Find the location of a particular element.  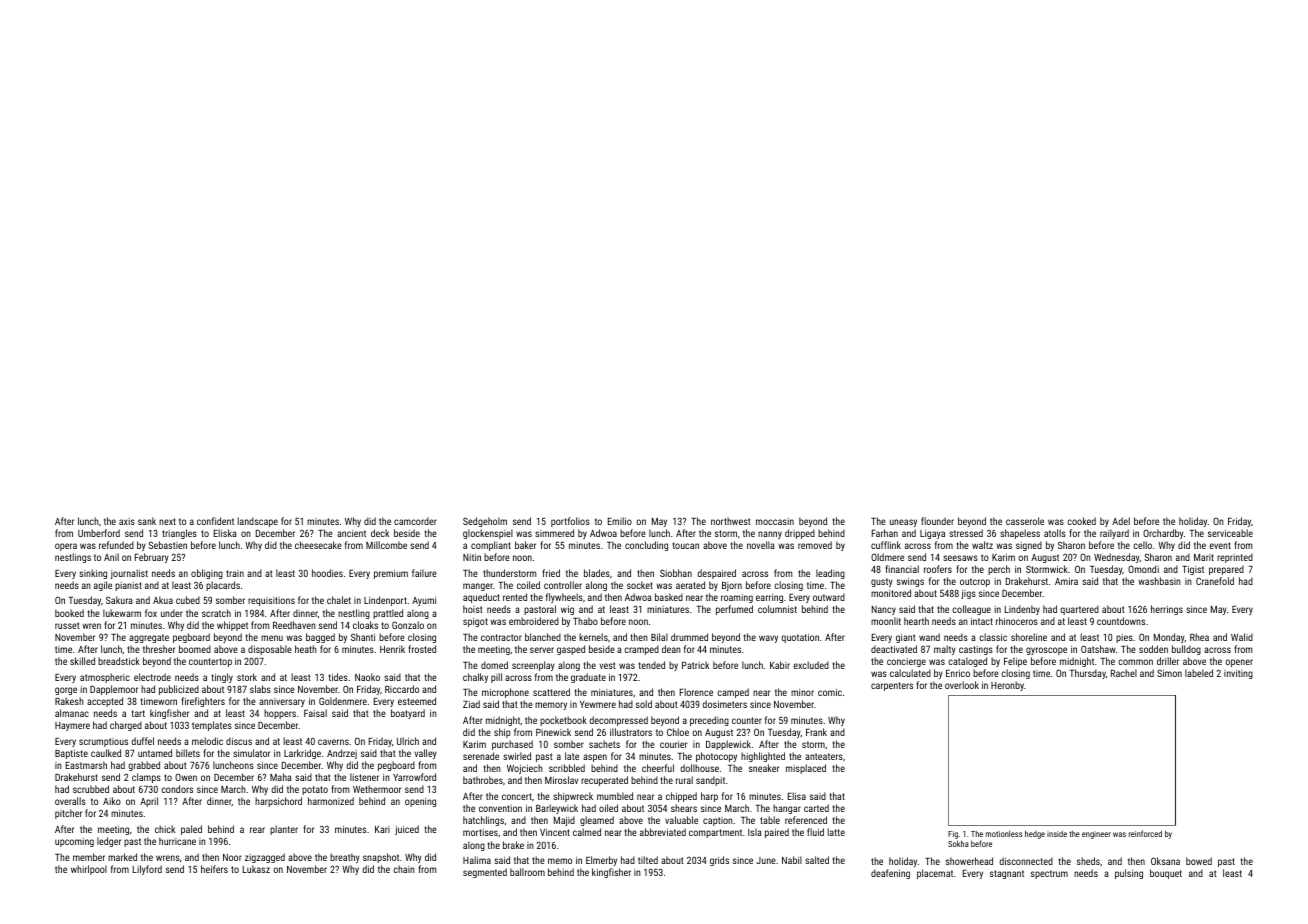

Haymere is located at coordinates (72, 726).
